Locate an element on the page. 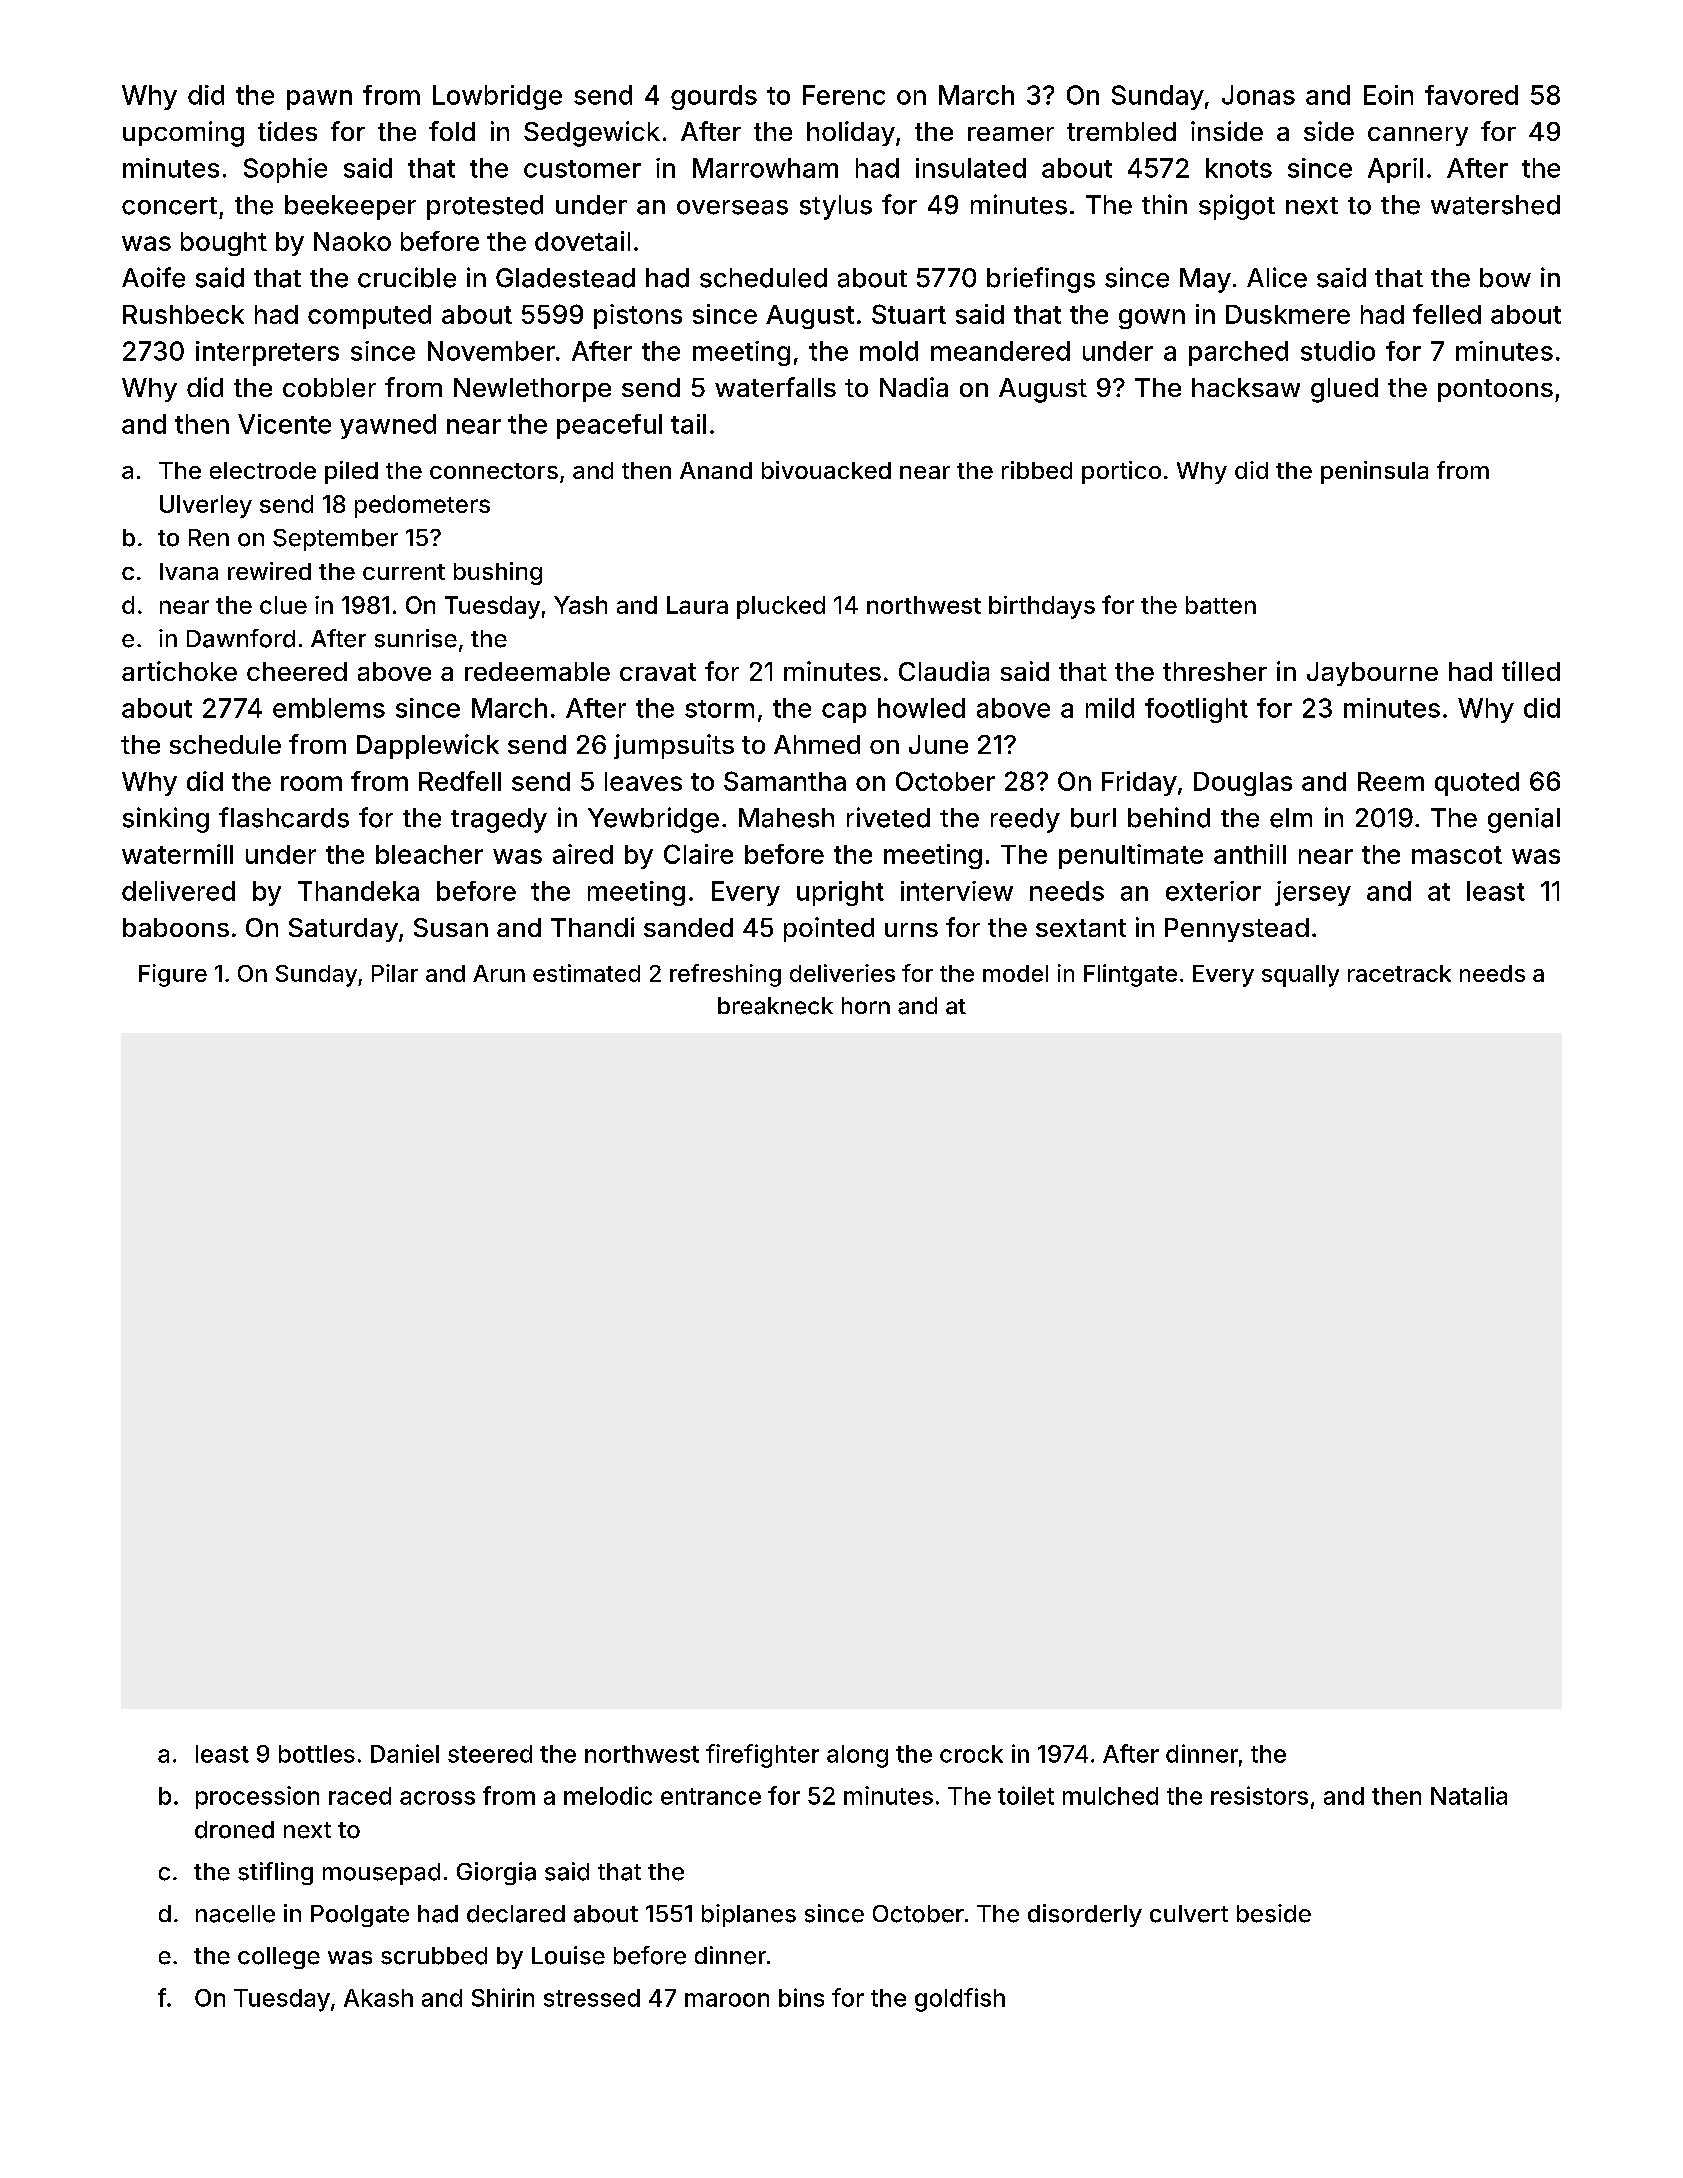  Eoin is located at coordinates (1388, 95).
